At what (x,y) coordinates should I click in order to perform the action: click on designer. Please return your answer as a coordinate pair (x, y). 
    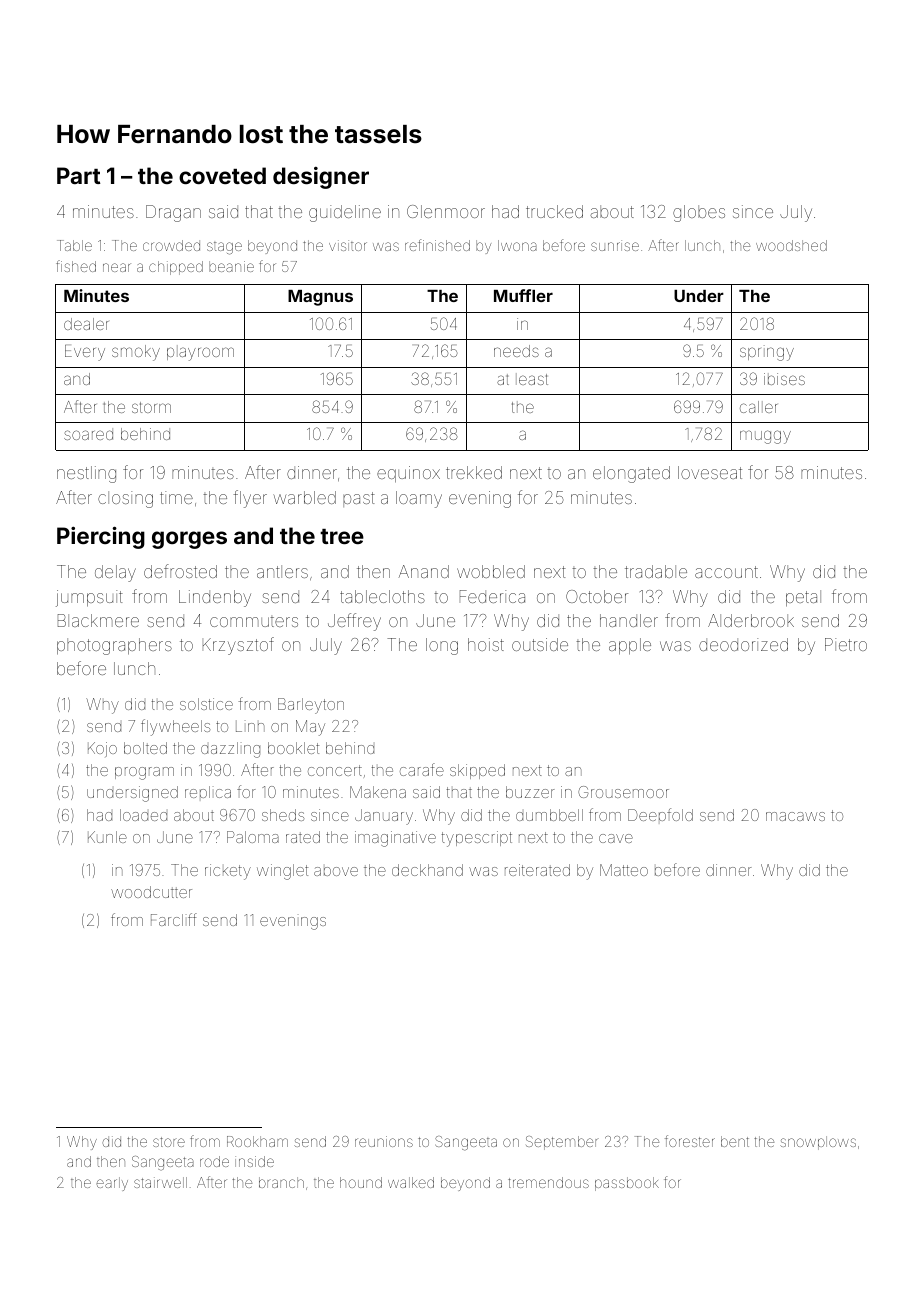
    Looking at the image, I should click on (321, 178).
